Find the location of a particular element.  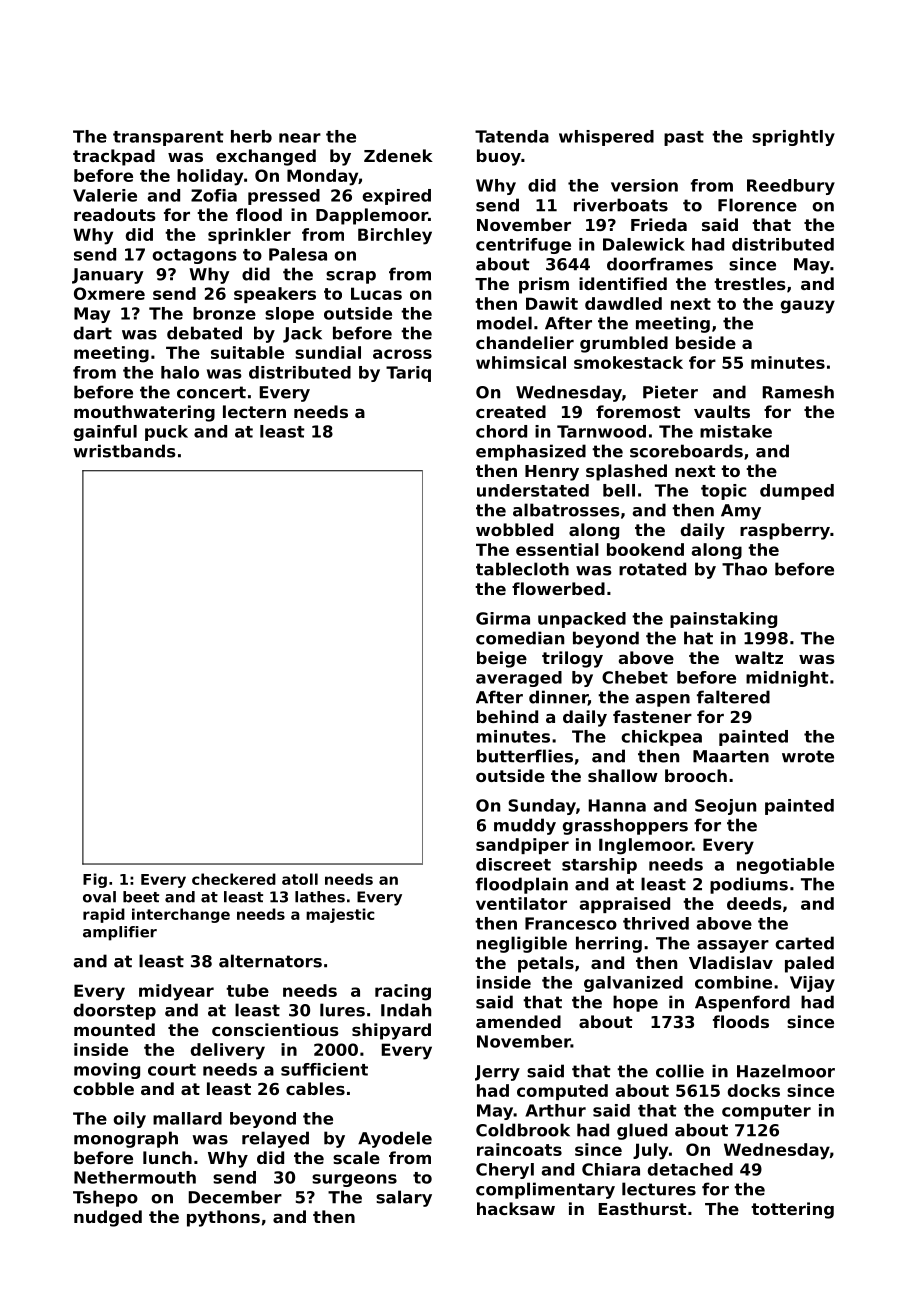

Zdenek is located at coordinates (398, 155).
